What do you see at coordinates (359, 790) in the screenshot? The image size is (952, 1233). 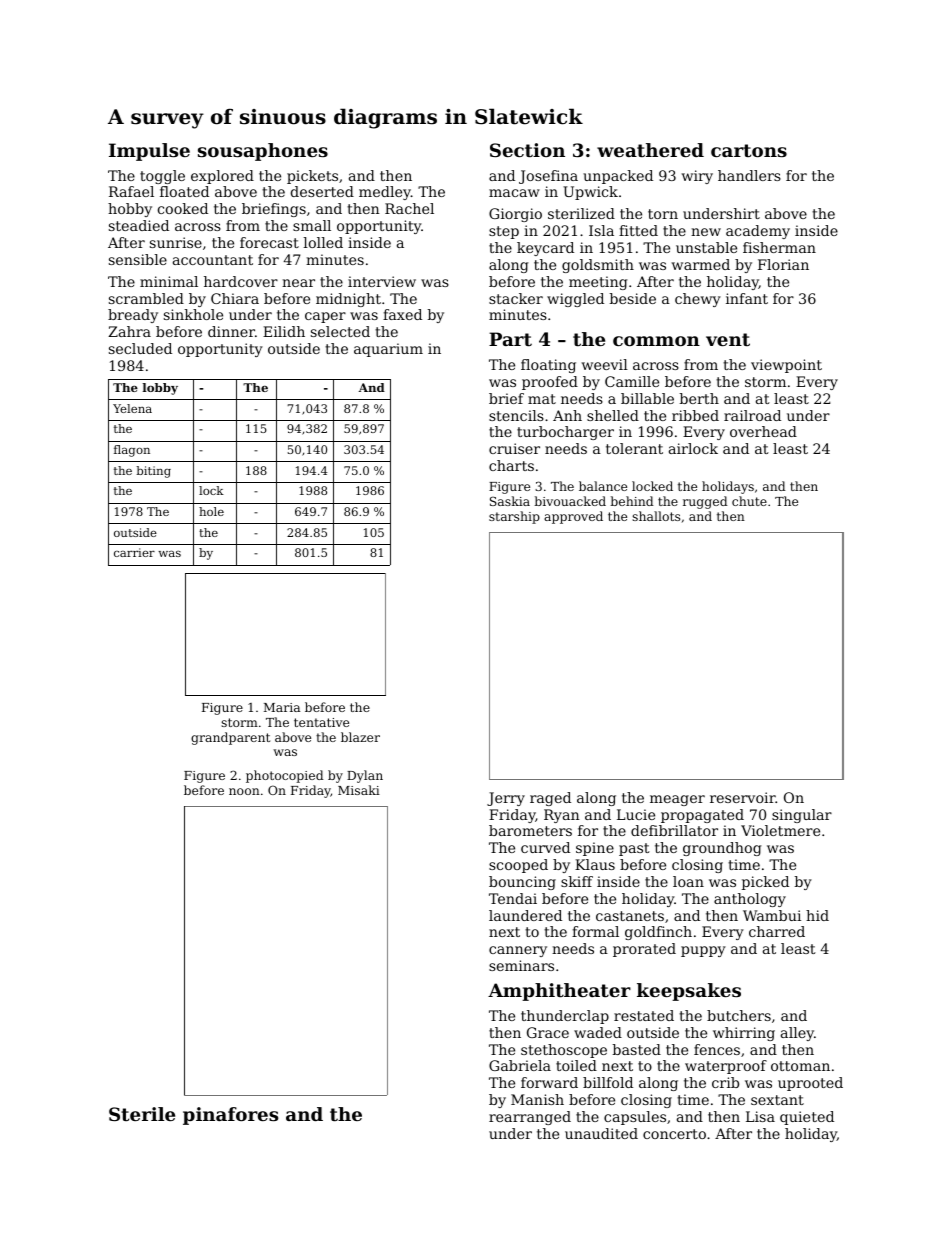 I see `Misaki` at bounding box center [359, 790].
